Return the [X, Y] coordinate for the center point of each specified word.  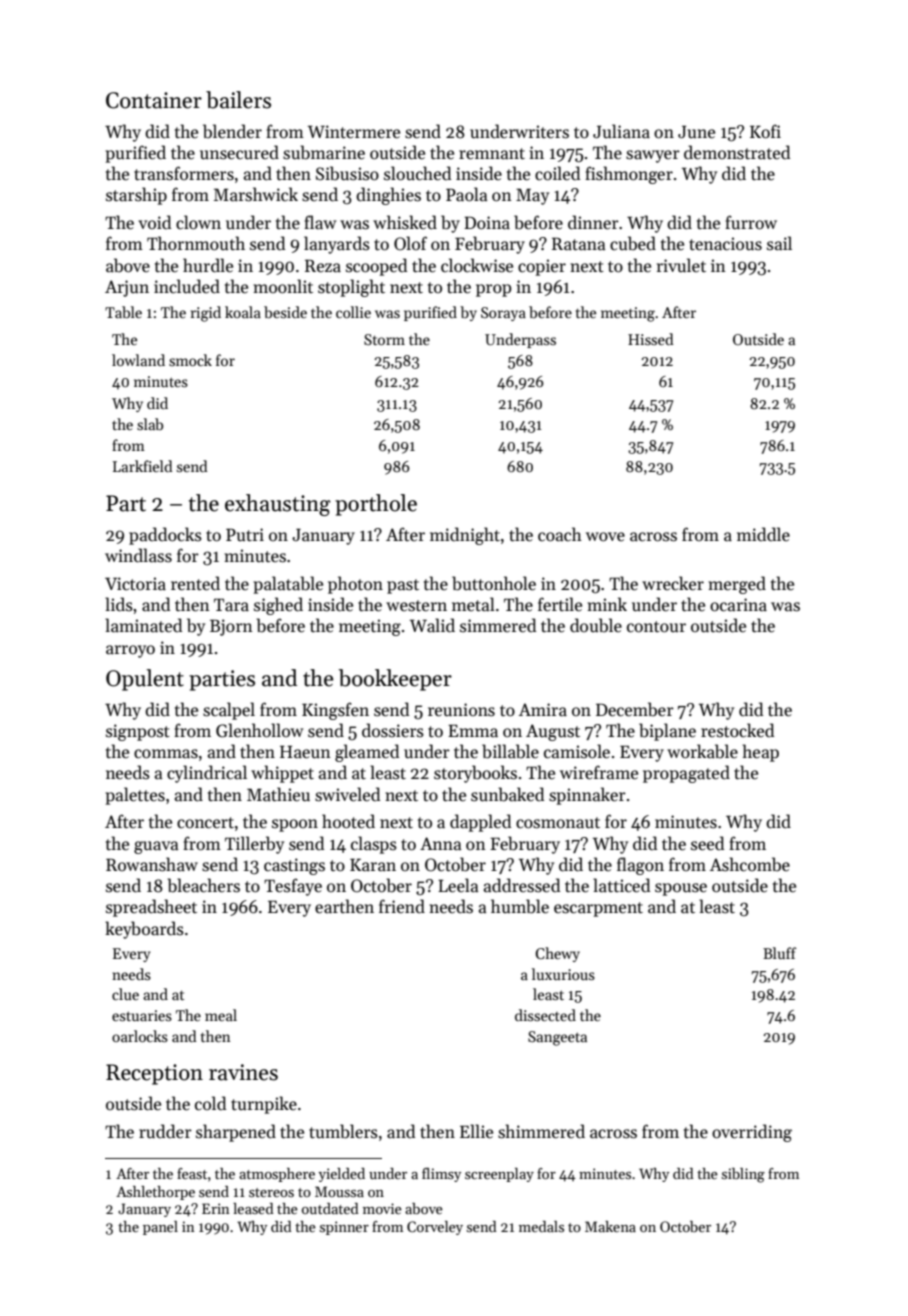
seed [707, 843]
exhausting [278, 505]
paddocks [165, 536]
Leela [458, 885]
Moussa [339, 1191]
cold [210, 1103]
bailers [238, 100]
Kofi [765, 131]
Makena [610, 1226]
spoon [295, 825]
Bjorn [231, 627]
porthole [376, 505]
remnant [492, 154]
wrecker [673, 583]
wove [605, 537]
